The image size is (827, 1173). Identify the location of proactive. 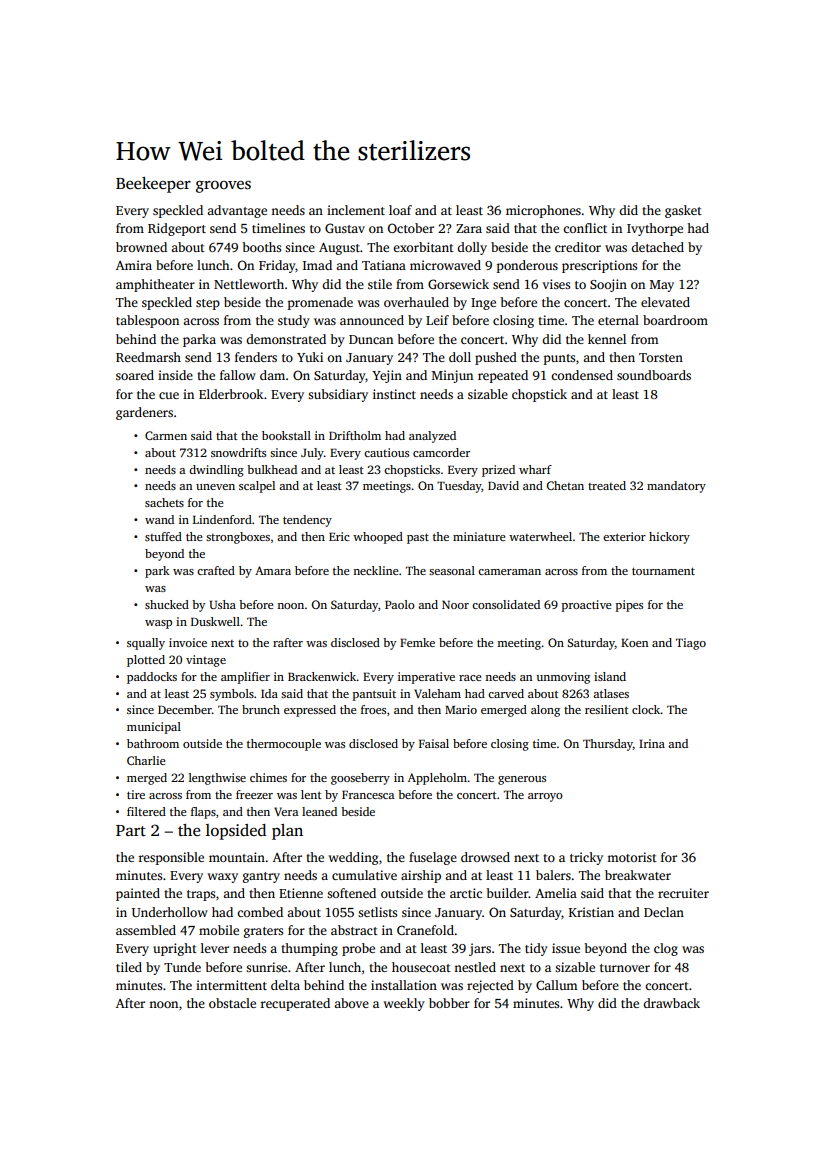
(586, 606).
